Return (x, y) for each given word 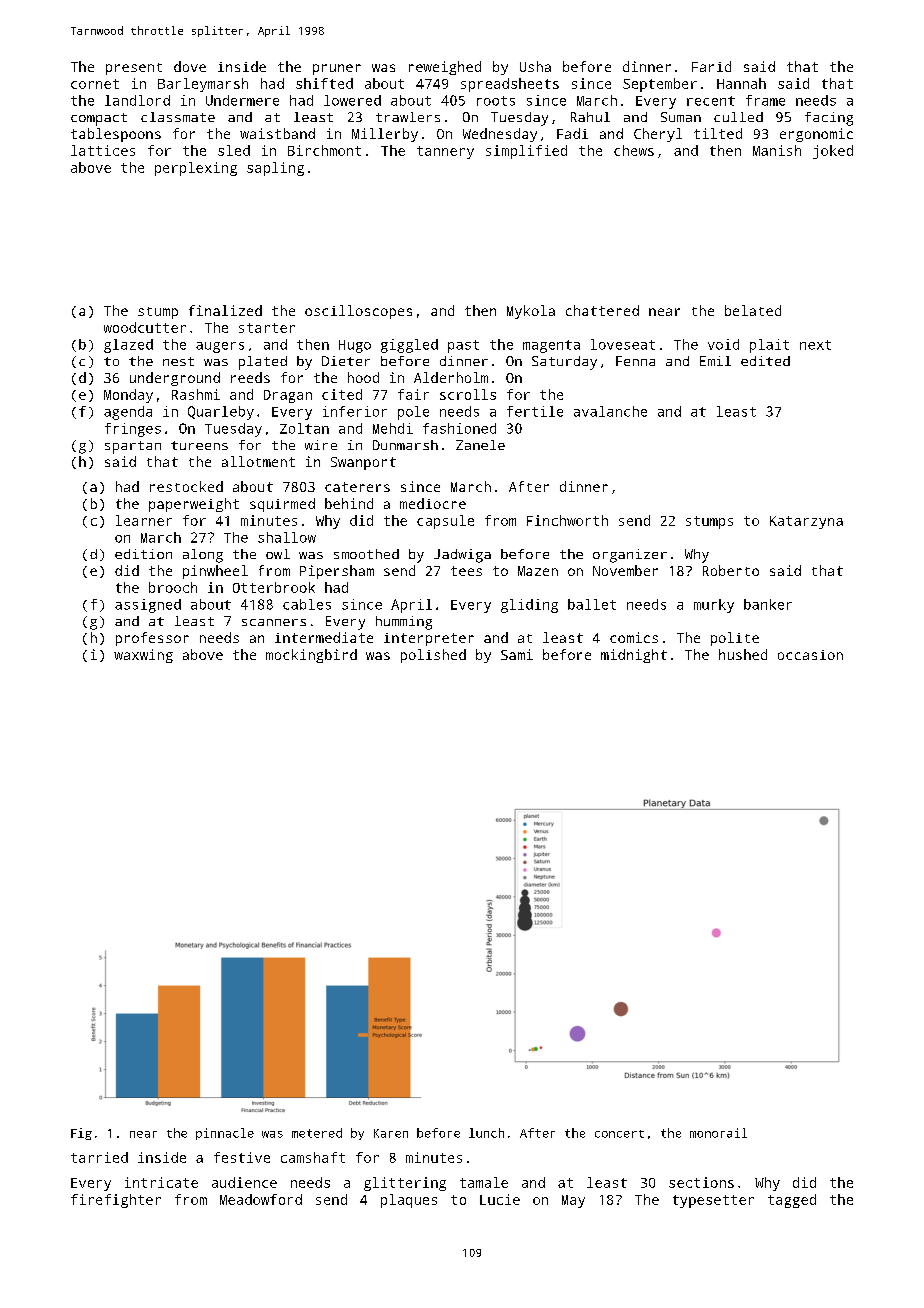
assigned (148, 606)
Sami (517, 654)
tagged (792, 1201)
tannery (445, 152)
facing (829, 119)
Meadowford (261, 1199)
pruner (337, 69)
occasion (810, 655)
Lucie (500, 1199)
